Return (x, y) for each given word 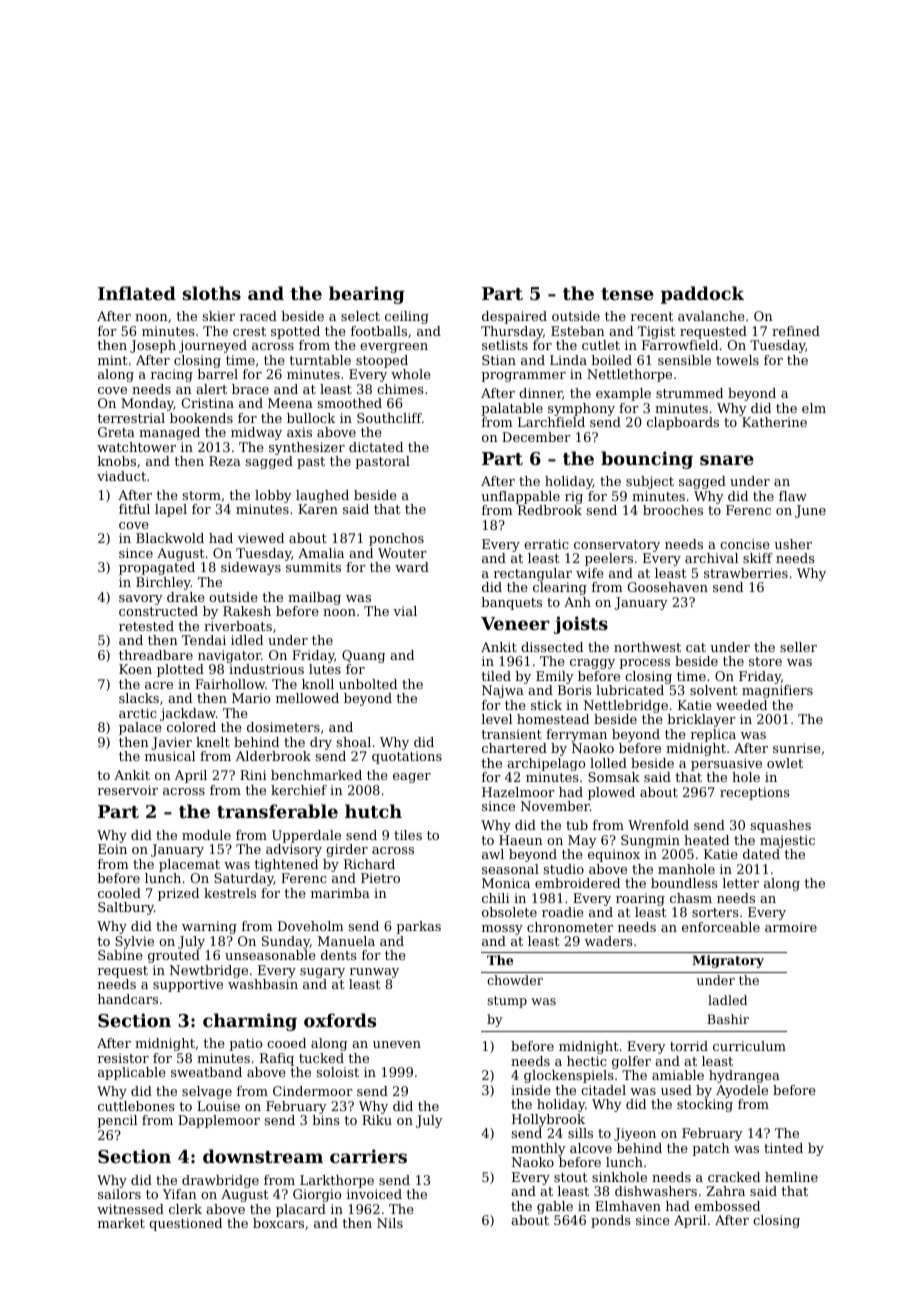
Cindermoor (313, 1091)
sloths (212, 293)
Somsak (614, 777)
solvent (713, 690)
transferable (277, 811)
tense (627, 294)
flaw (793, 496)
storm (202, 495)
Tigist (656, 332)
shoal (354, 742)
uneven (397, 1044)
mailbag (314, 598)
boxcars (278, 1223)
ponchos (396, 539)
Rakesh (247, 611)
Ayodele (742, 1091)
